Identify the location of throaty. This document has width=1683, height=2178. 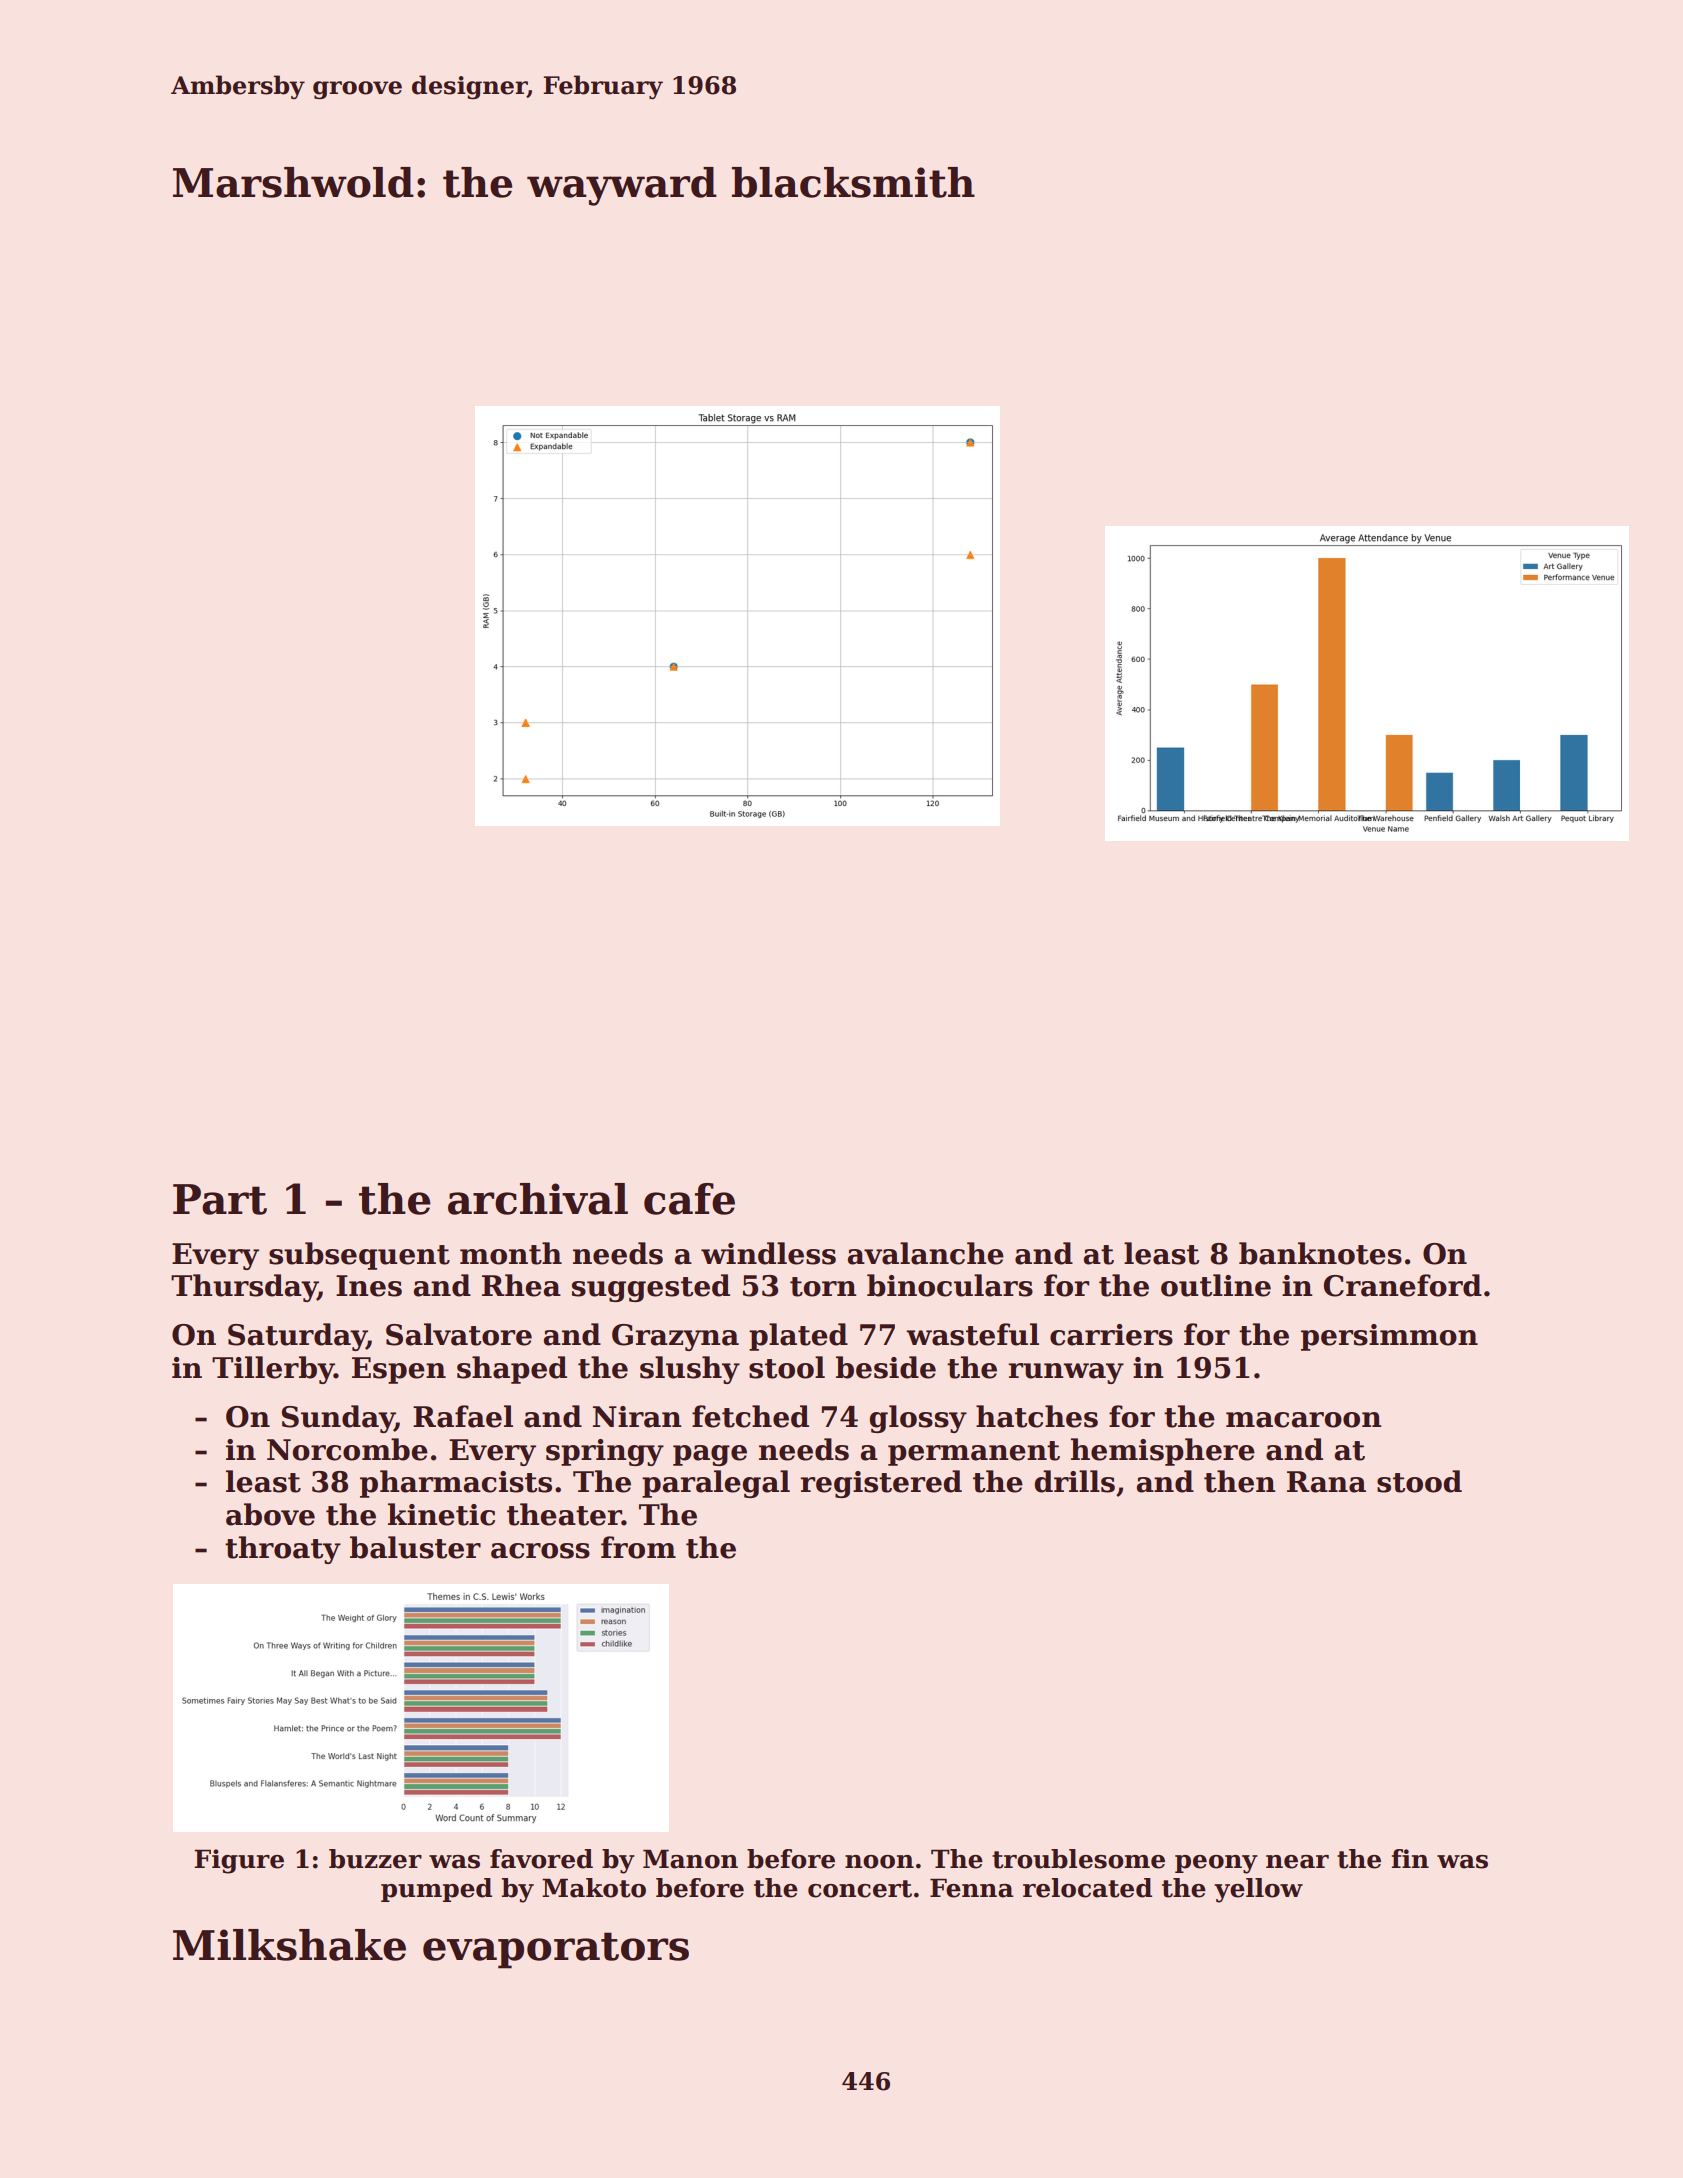
(283, 1550).
